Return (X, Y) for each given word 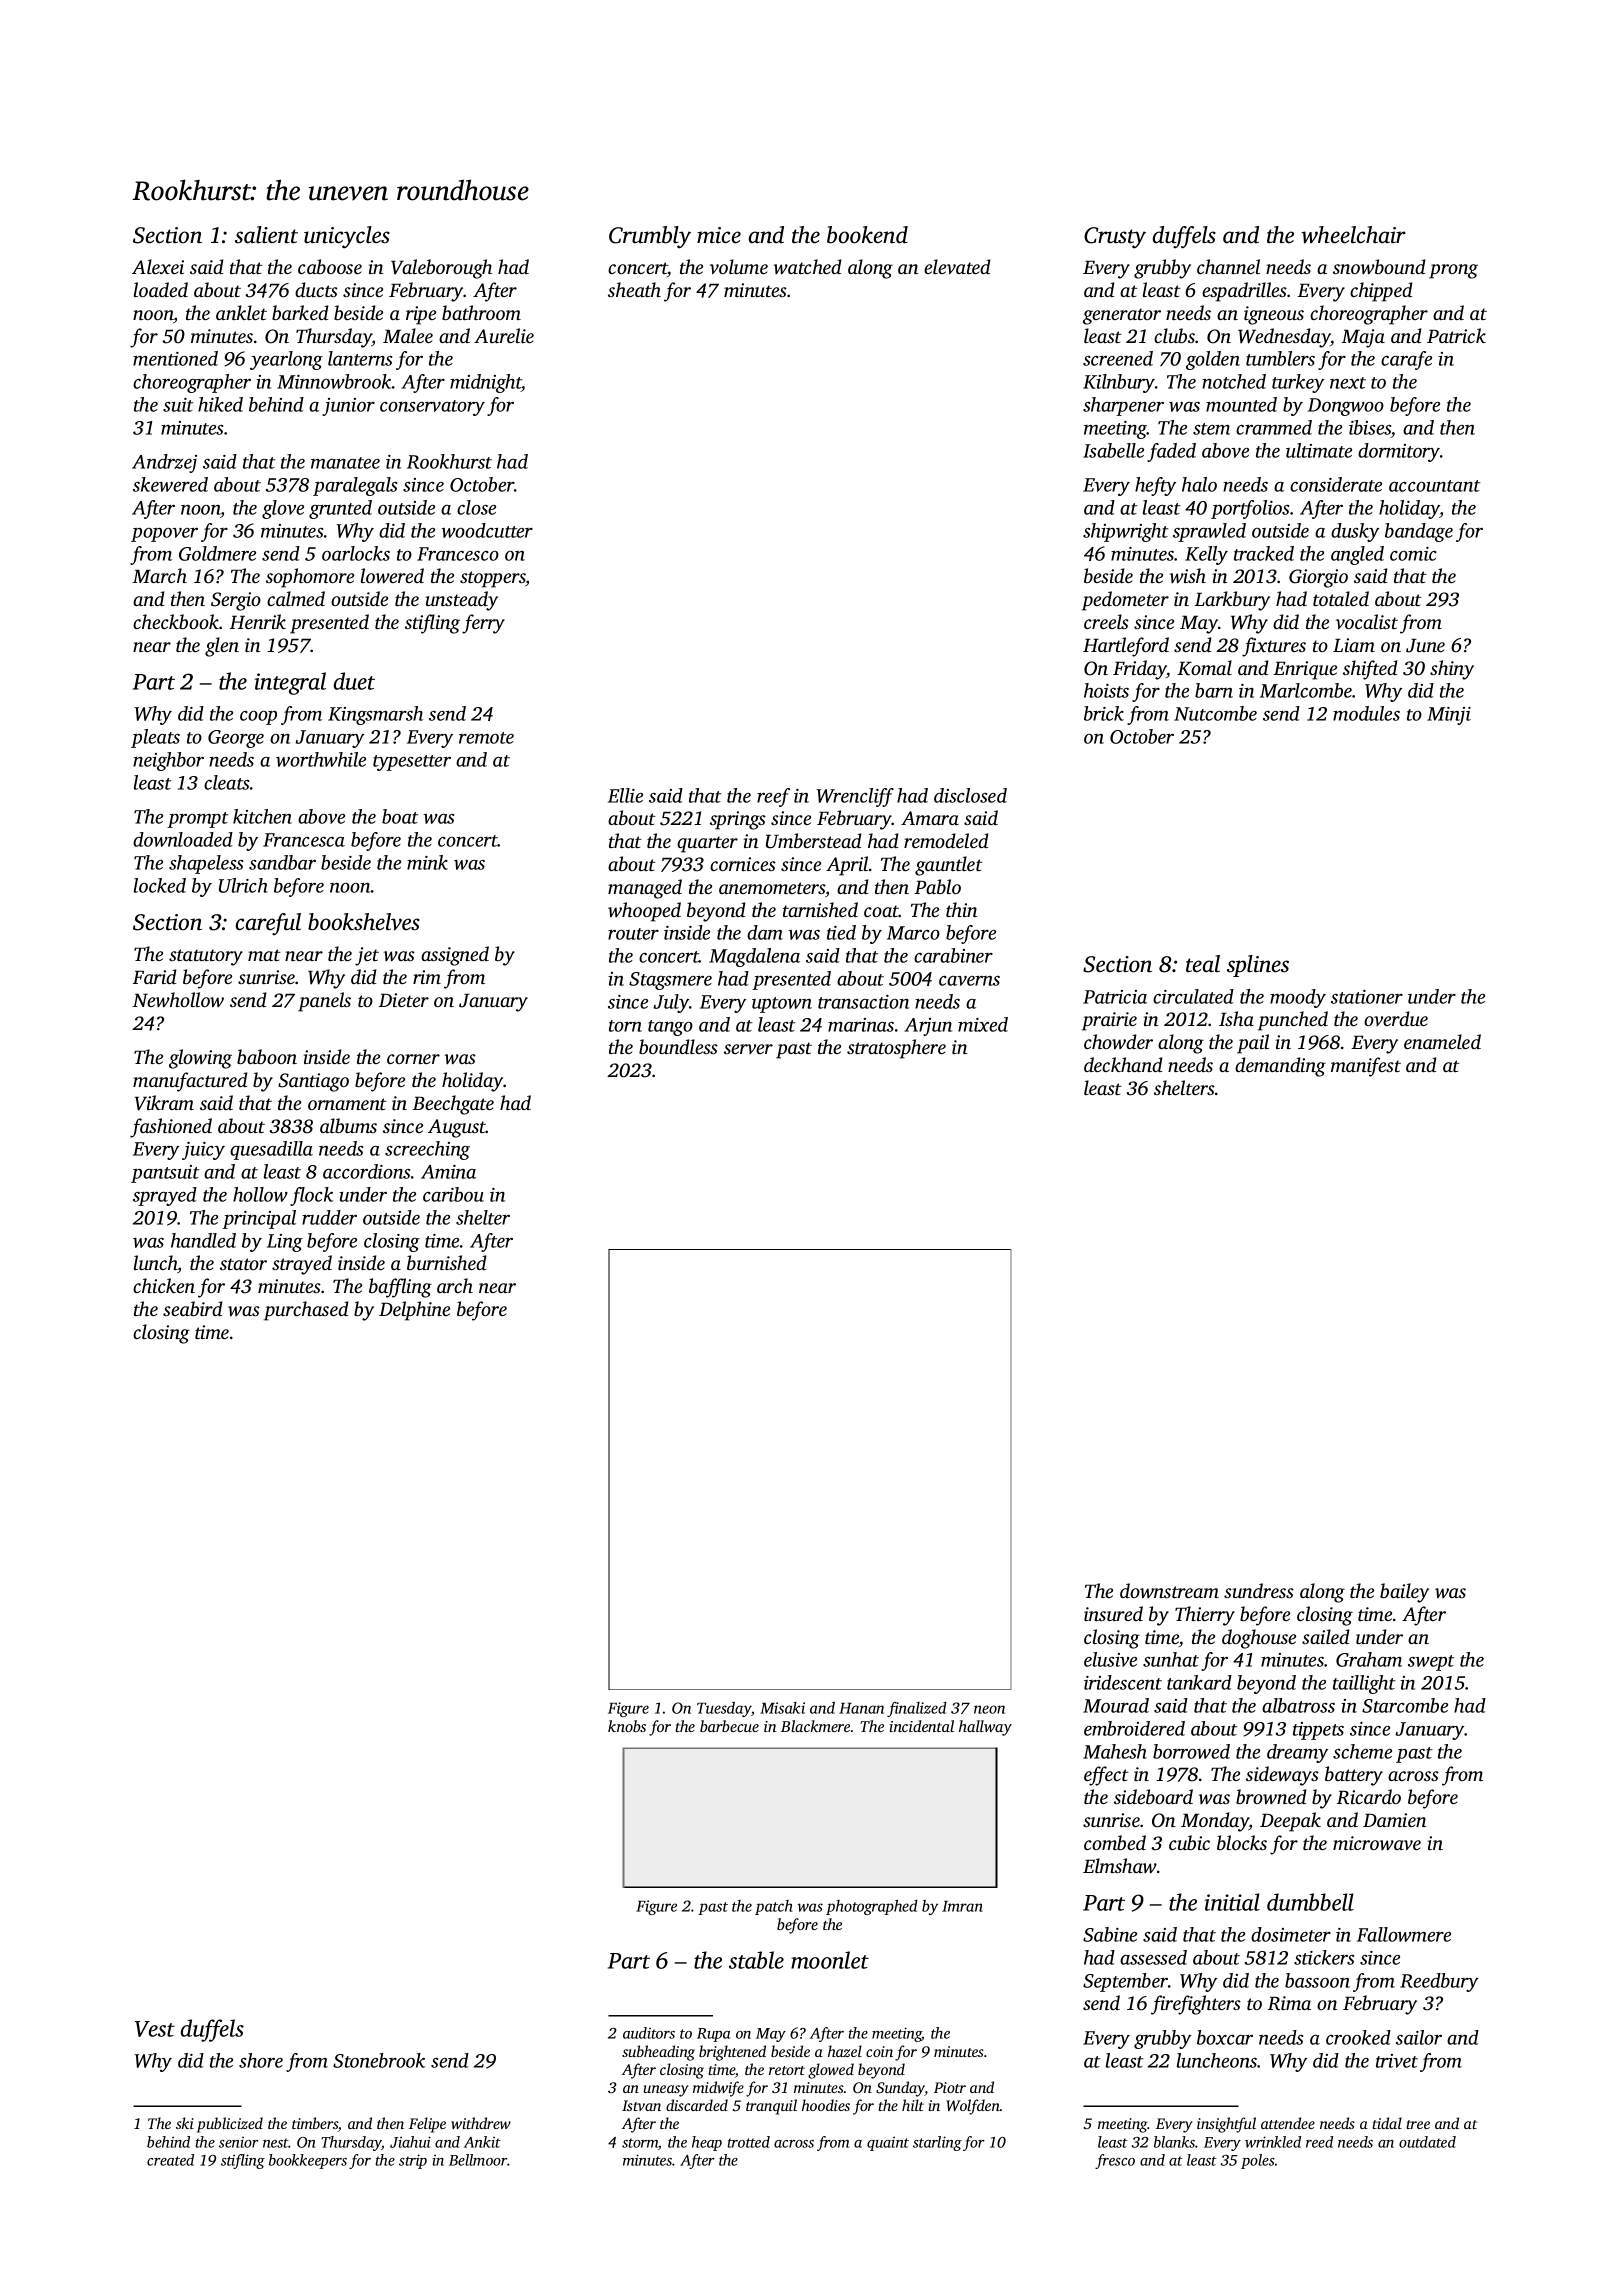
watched (808, 266)
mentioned (175, 358)
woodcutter (487, 530)
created (170, 2160)
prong (1453, 271)
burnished (447, 1262)
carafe (1406, 360)
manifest (1366, 1067)
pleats (155, 738)
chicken (164, 1285)
